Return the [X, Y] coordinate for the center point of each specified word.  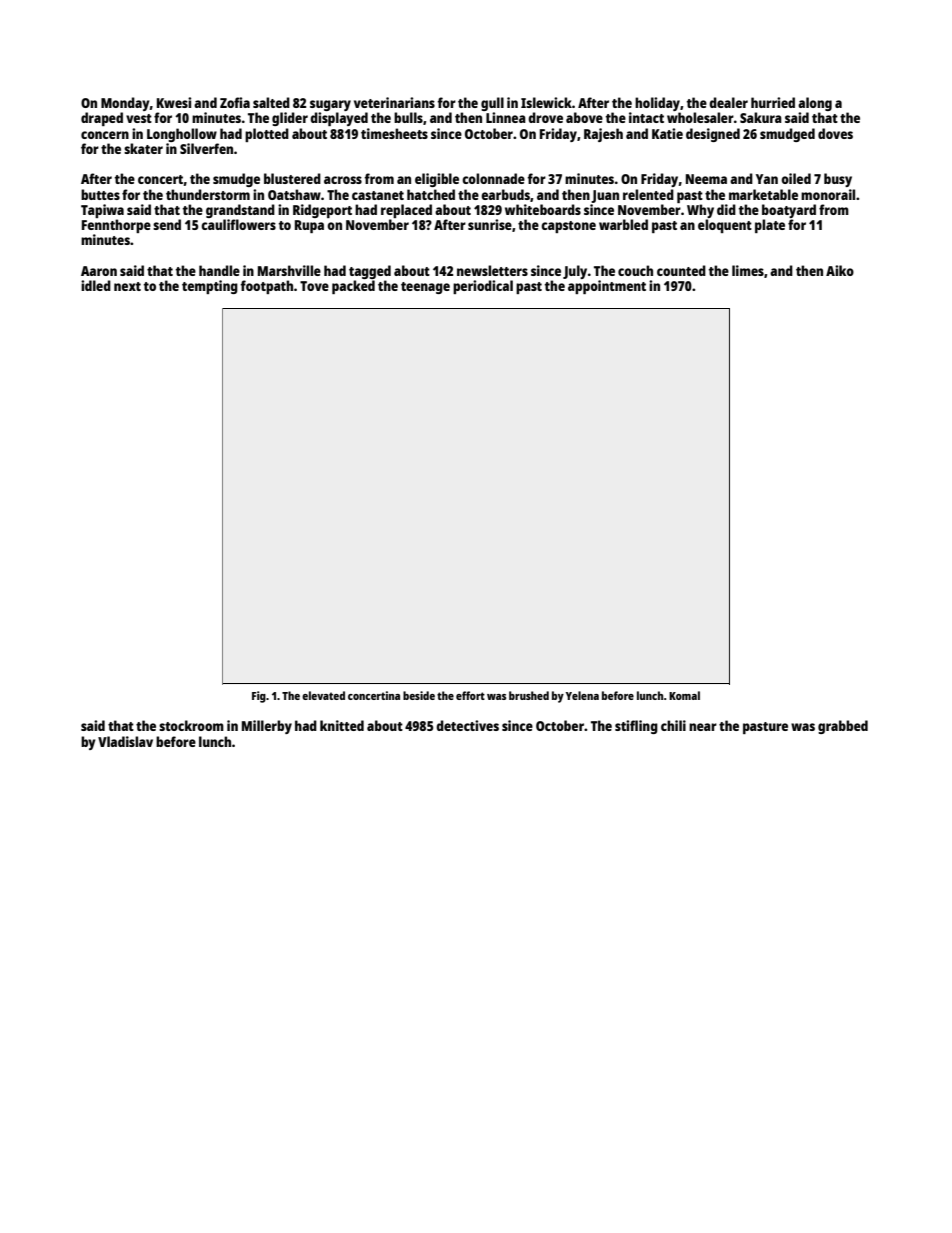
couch [635, 270]
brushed [529, 695]
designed [713, 135]
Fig [259, 697]
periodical [483, 287]
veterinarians [394, 102]
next [127, 286]
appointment [607, 287]
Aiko [840, 270]
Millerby [267, 727]
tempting [210, 287]
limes [748, 270]
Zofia [235, 102]
